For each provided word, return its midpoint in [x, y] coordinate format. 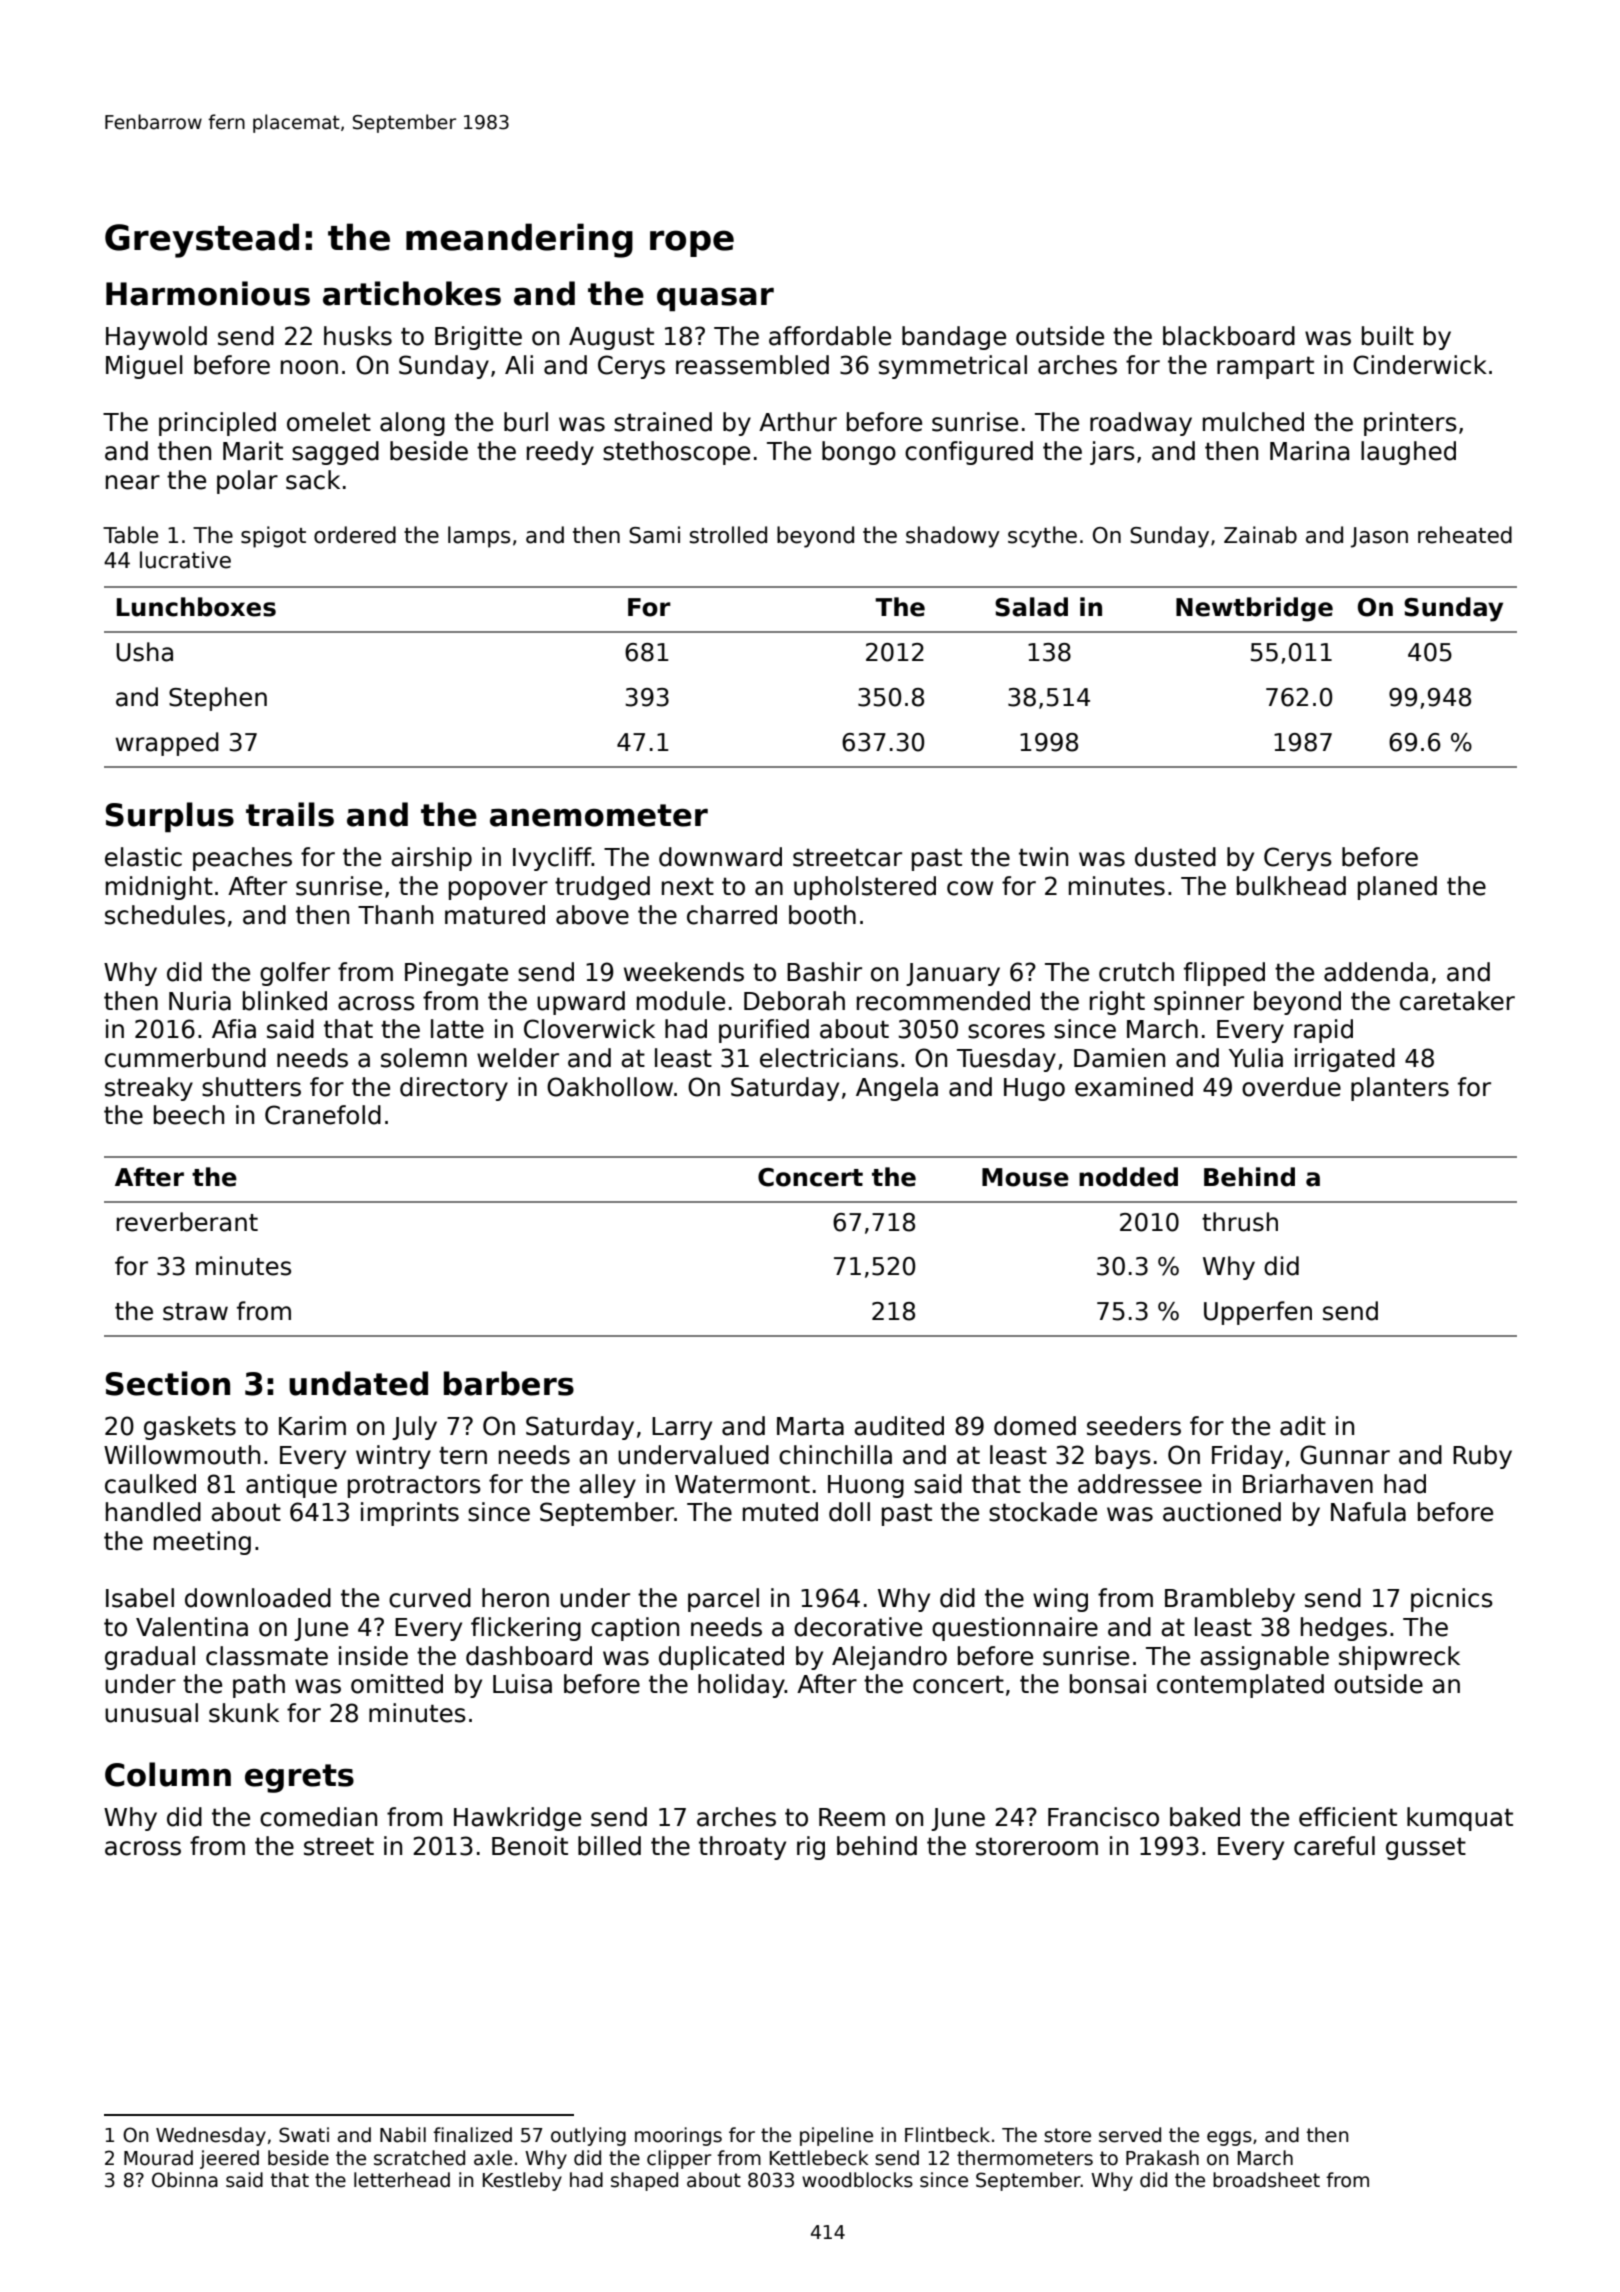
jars [1112, 453]
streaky [149, 1089]
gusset [1426, 1848]
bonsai [1108, 1684]
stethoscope [676, 453]
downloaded [258, 1598]
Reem [852, 1817]
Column [168, 1774]
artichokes [412, 293]
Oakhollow [610, 1087]
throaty [742, 1848]
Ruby [1482, 1457]
